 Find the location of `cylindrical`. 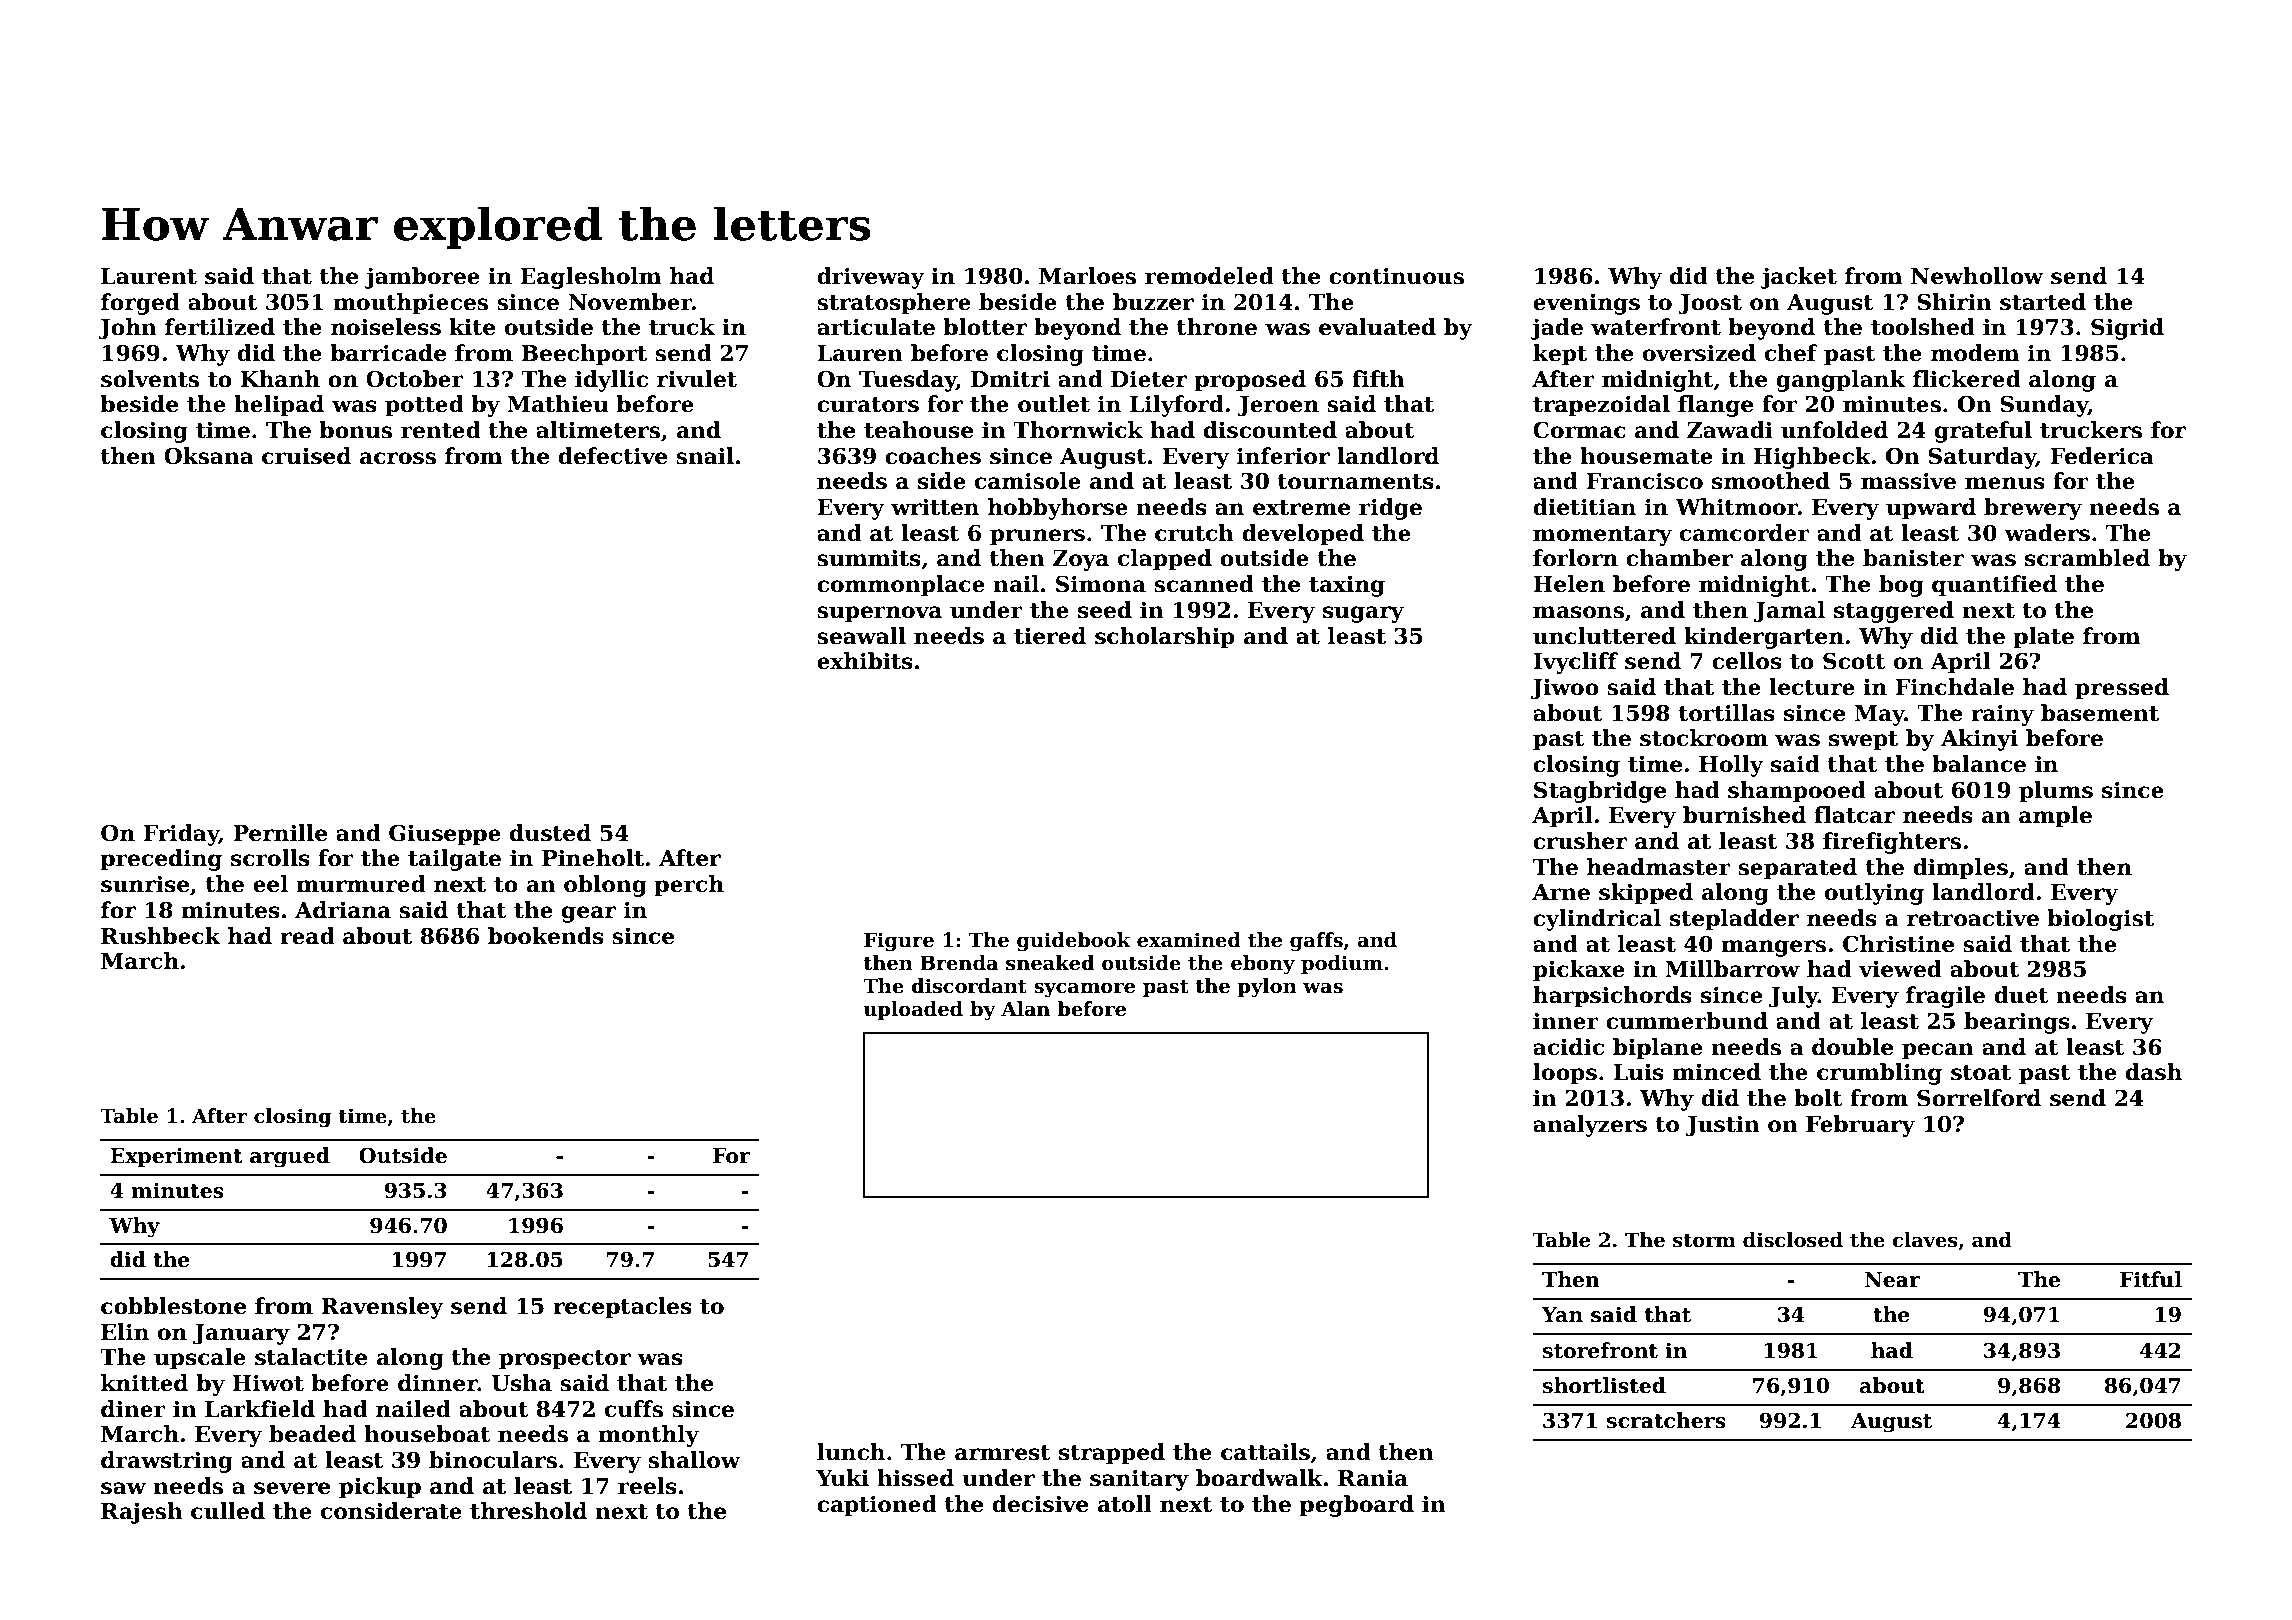

cylindrical is located at coordinates (1597, 920).
